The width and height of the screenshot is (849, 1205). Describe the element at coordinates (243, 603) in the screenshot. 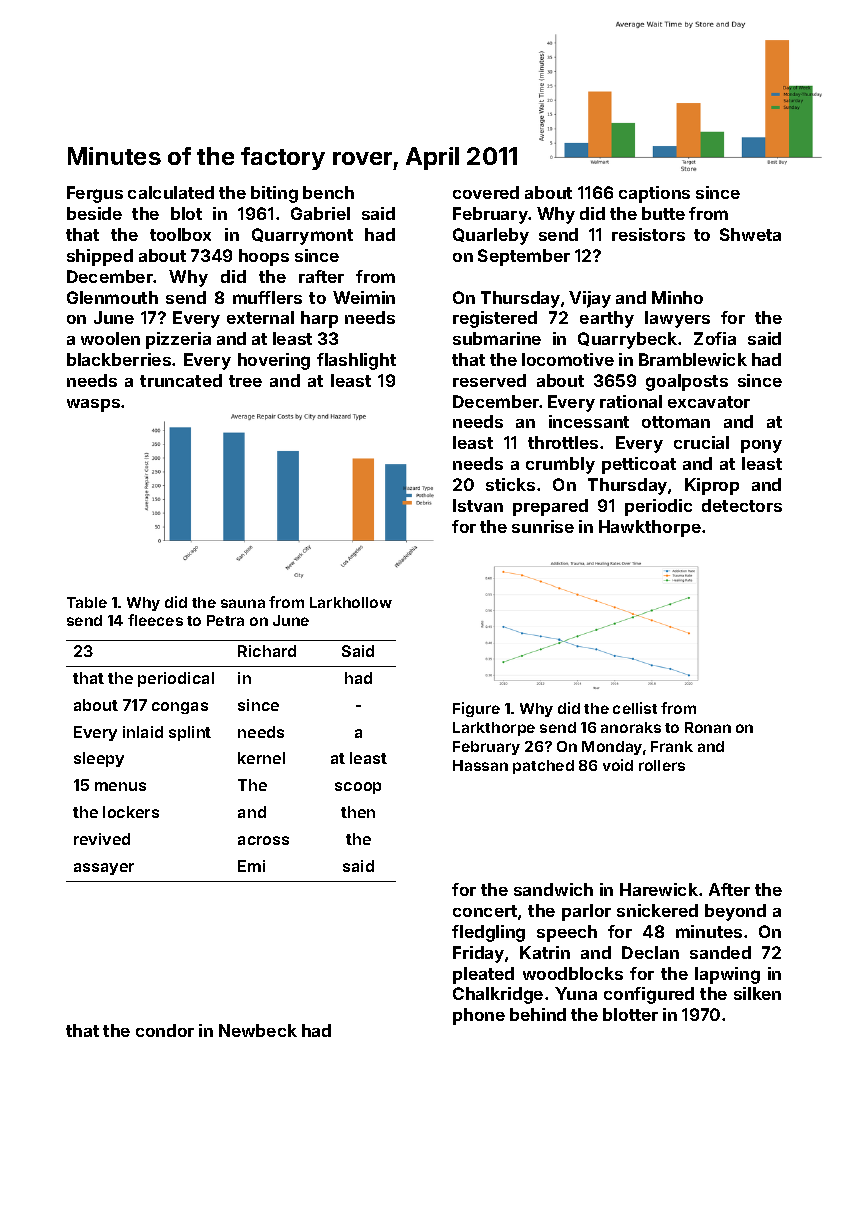

I see `sauna` at that location.
